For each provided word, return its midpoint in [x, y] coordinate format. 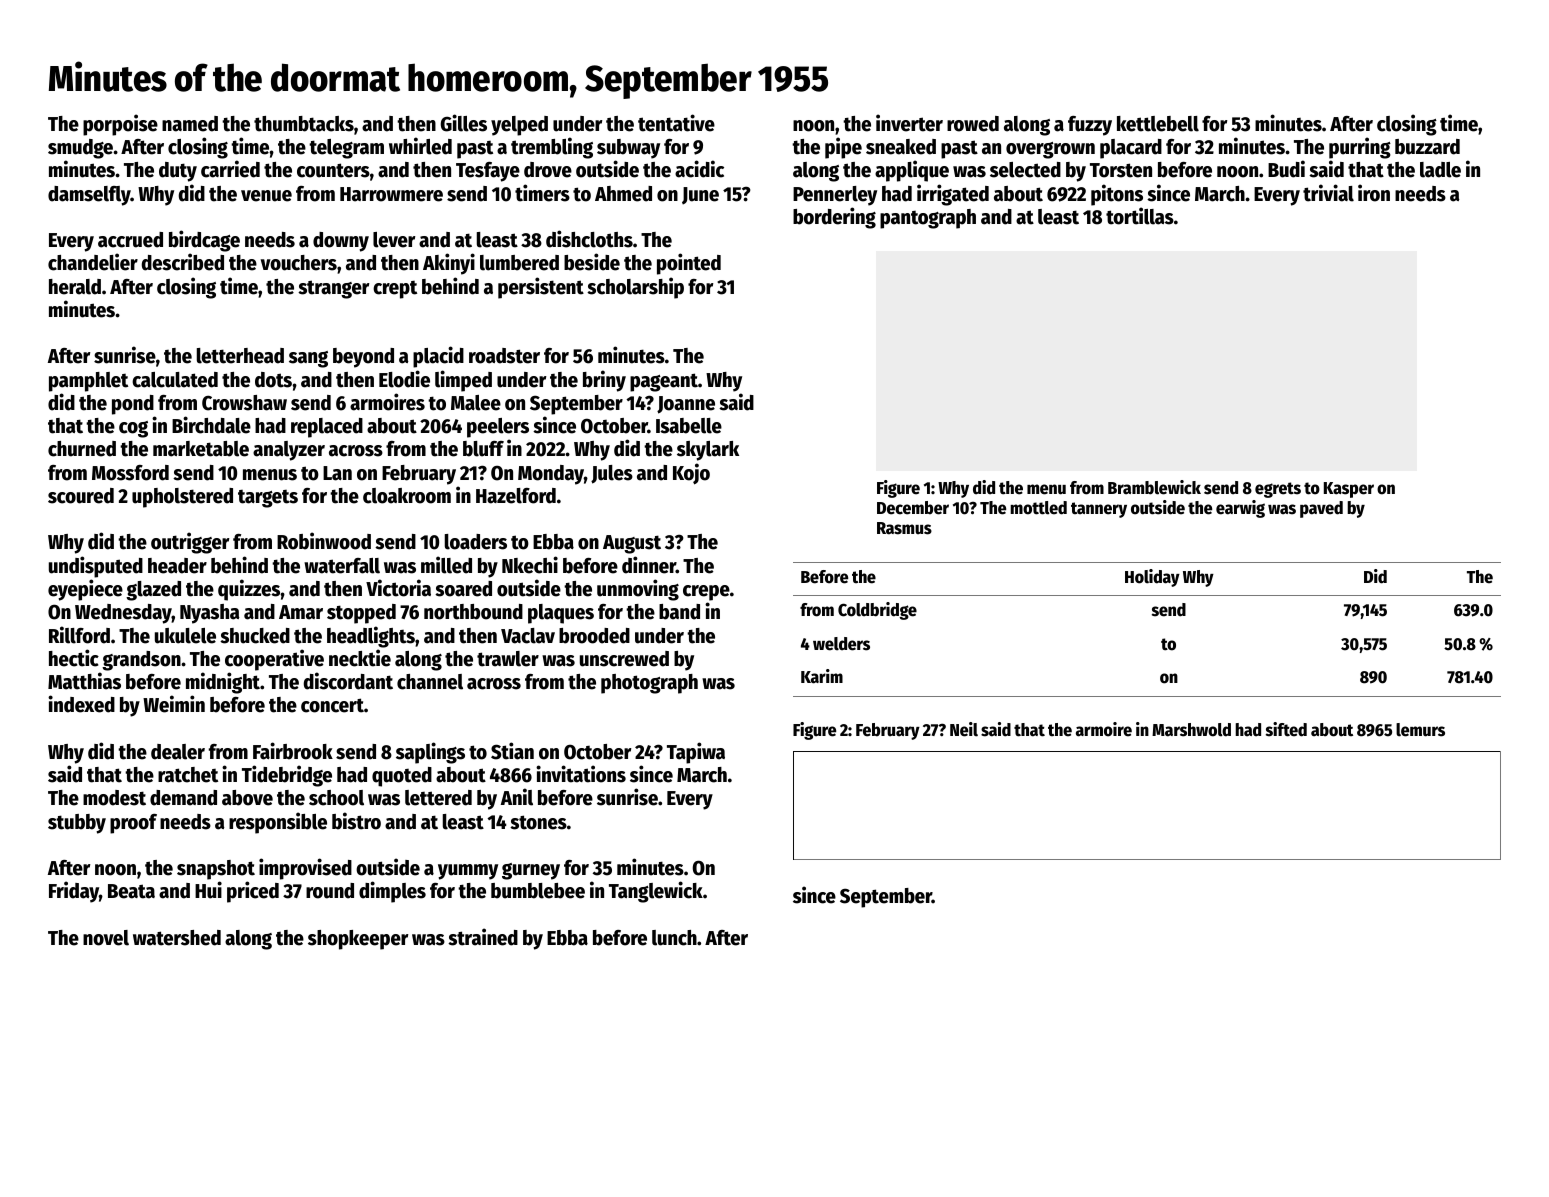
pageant [664, 382]
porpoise [120, 125]
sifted [1286, 729]
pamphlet [88, 382]
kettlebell [1158, 124]
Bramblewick [1154, 487]
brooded [594, 636]
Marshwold [1191, 730]
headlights [371, 637]
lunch [674, 938]
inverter [909, 123]
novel [106, 938]
